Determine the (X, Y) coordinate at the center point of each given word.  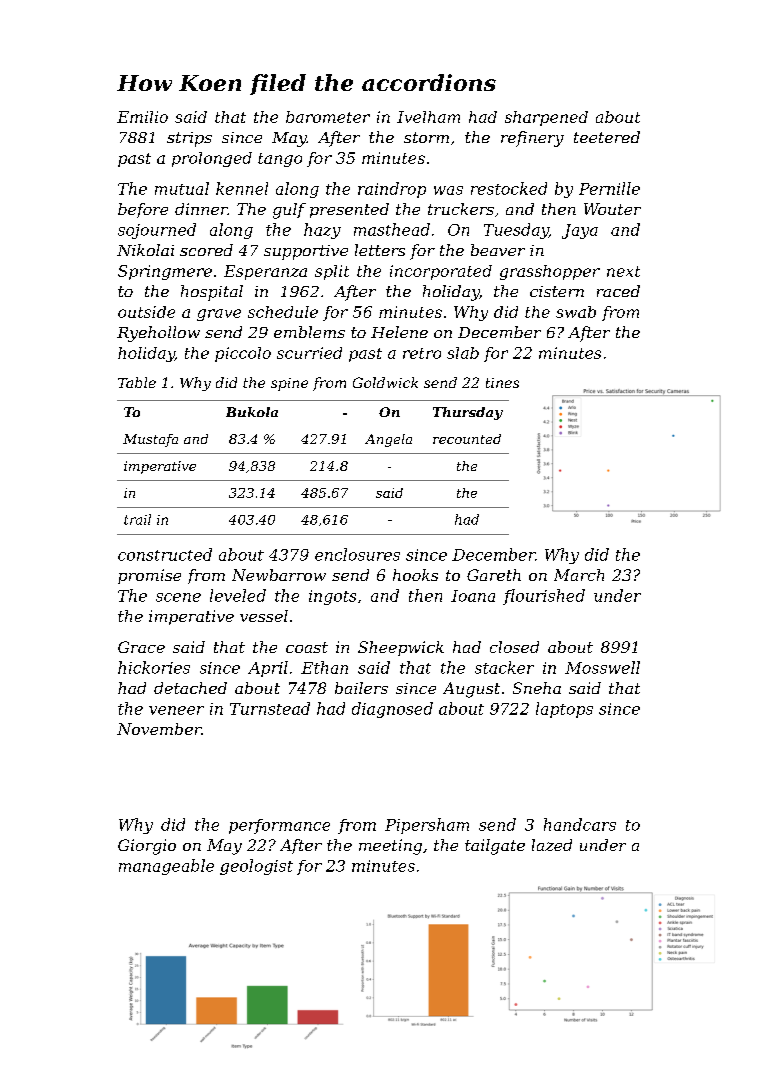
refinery (532, 139)
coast (307, 647)
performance (279, 826)
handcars (580, 824)
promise (149, 576)
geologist (256, 867)
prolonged (212, 159)
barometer (328, 117)
